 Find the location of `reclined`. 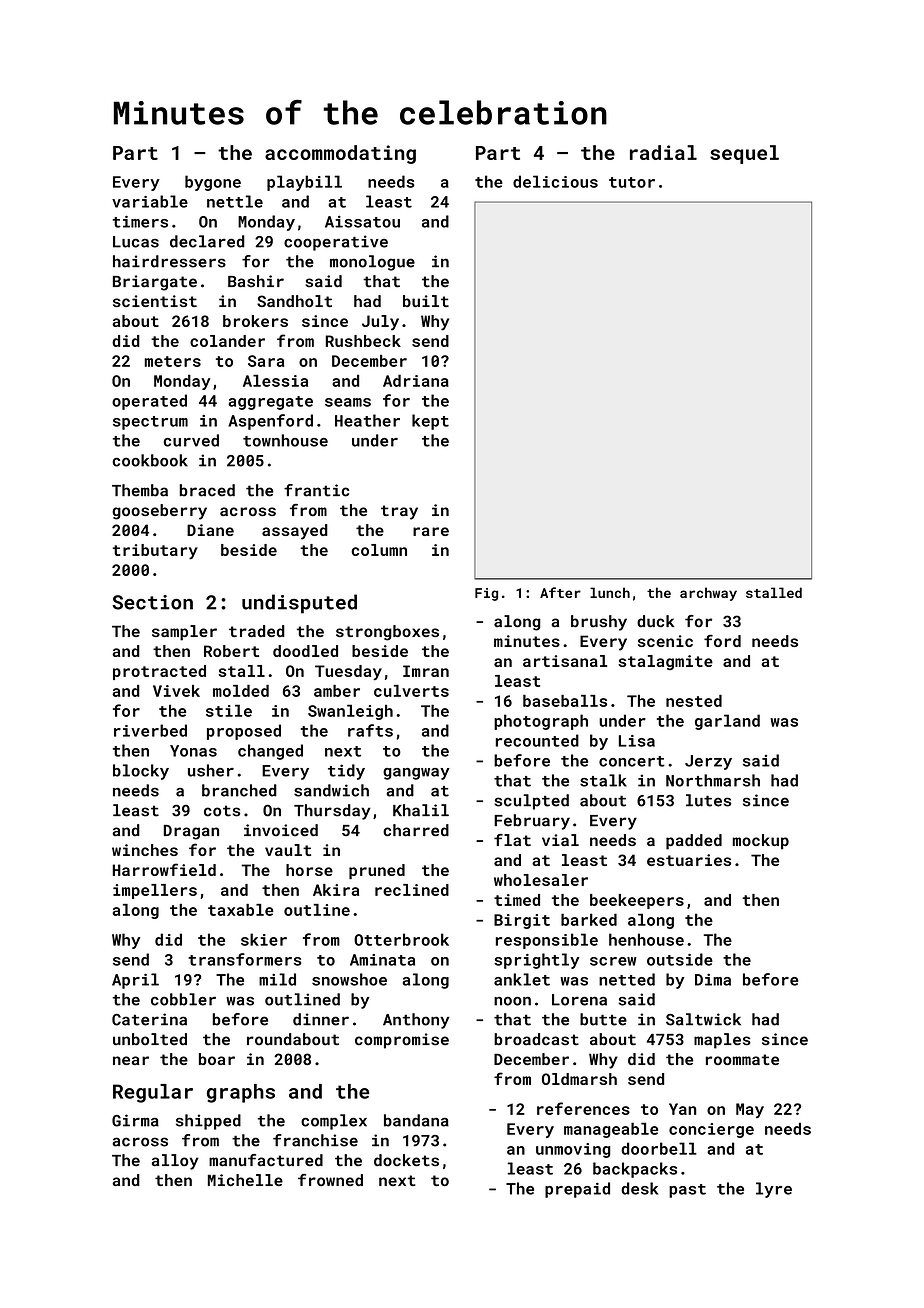

reclined is located at coordinates (412, 890).
